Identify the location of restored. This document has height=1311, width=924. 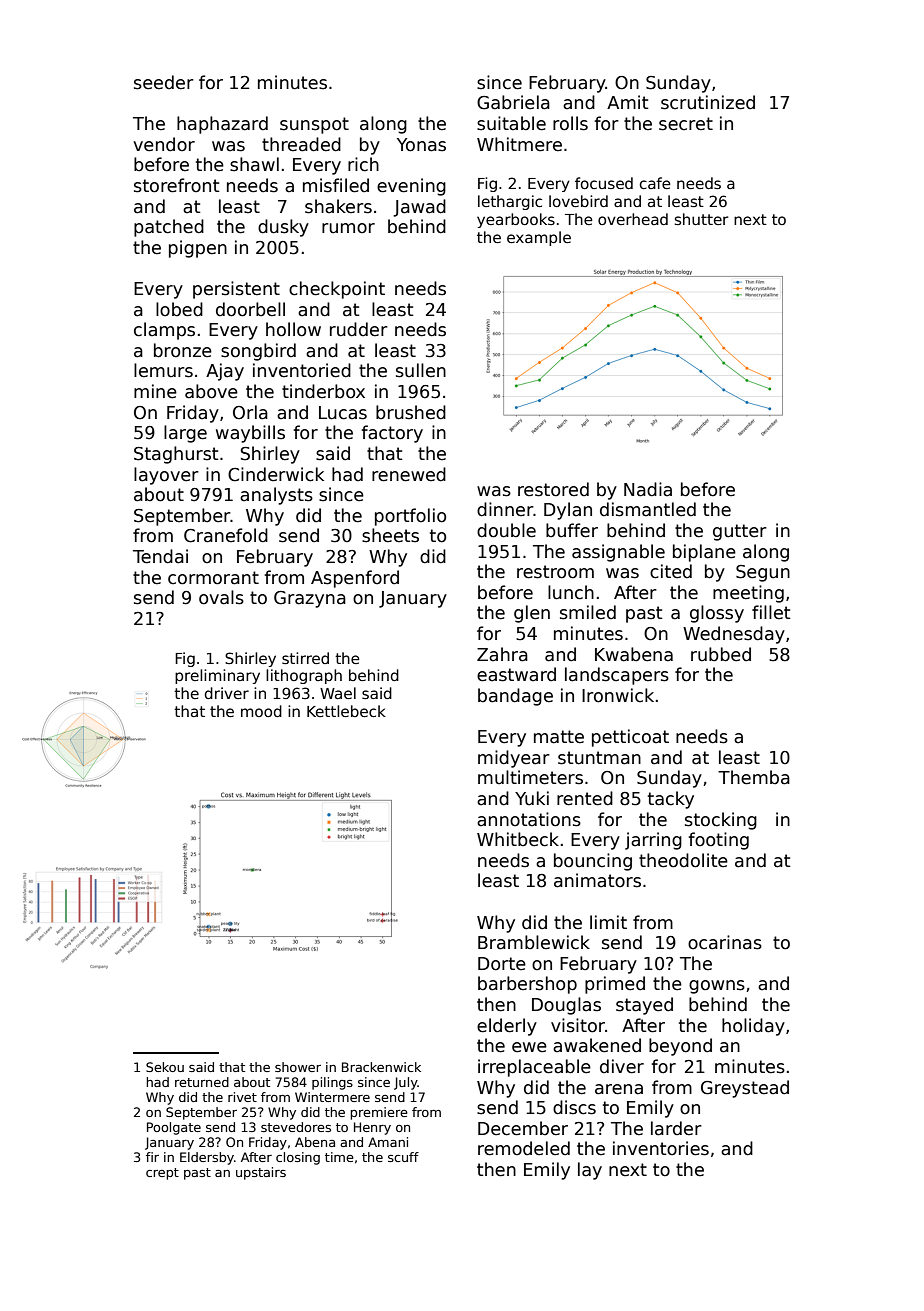
(553, 489).
